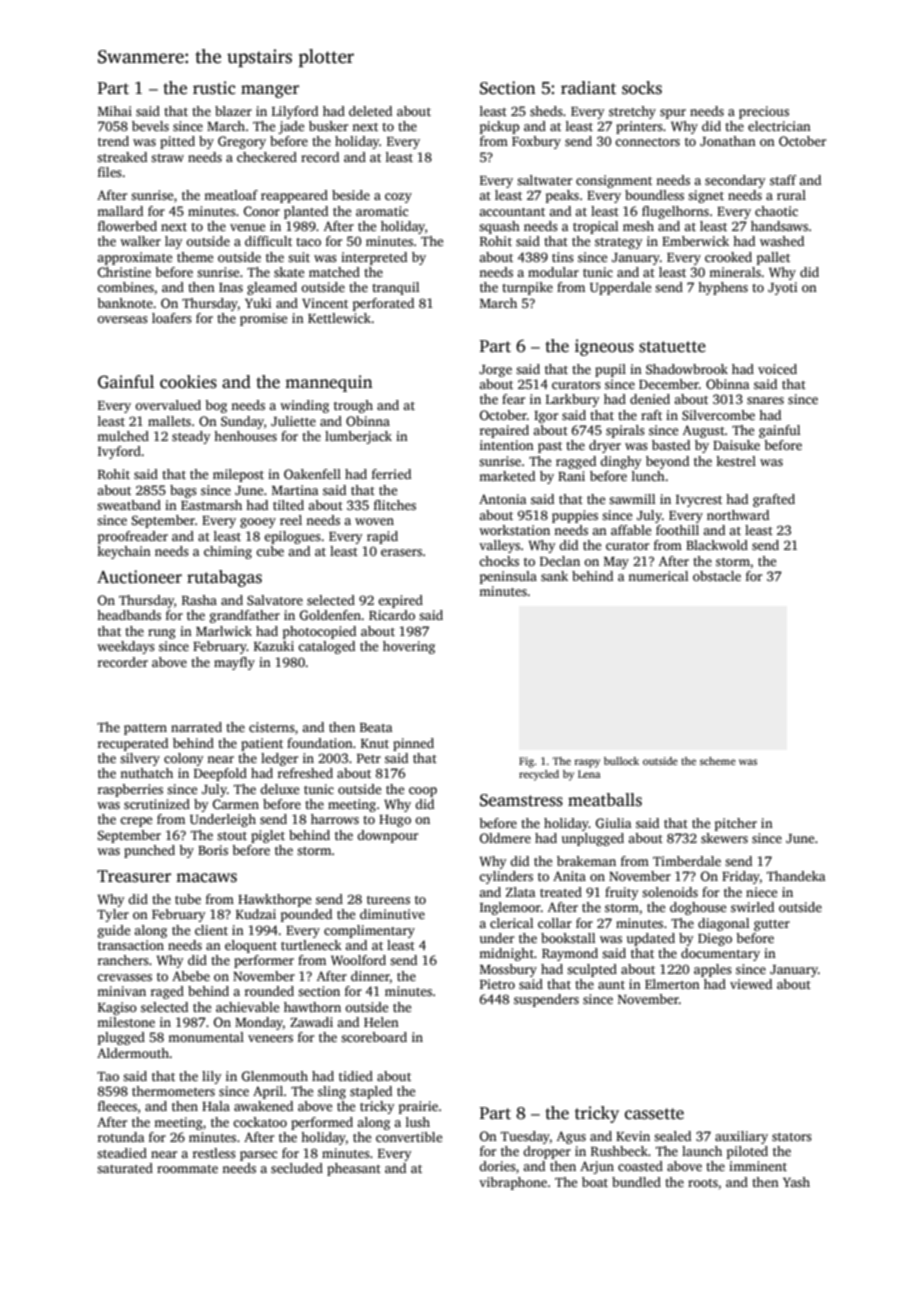 The height and width of the page is (1308, 924). I want to click on lush, so click(418, 1122).
